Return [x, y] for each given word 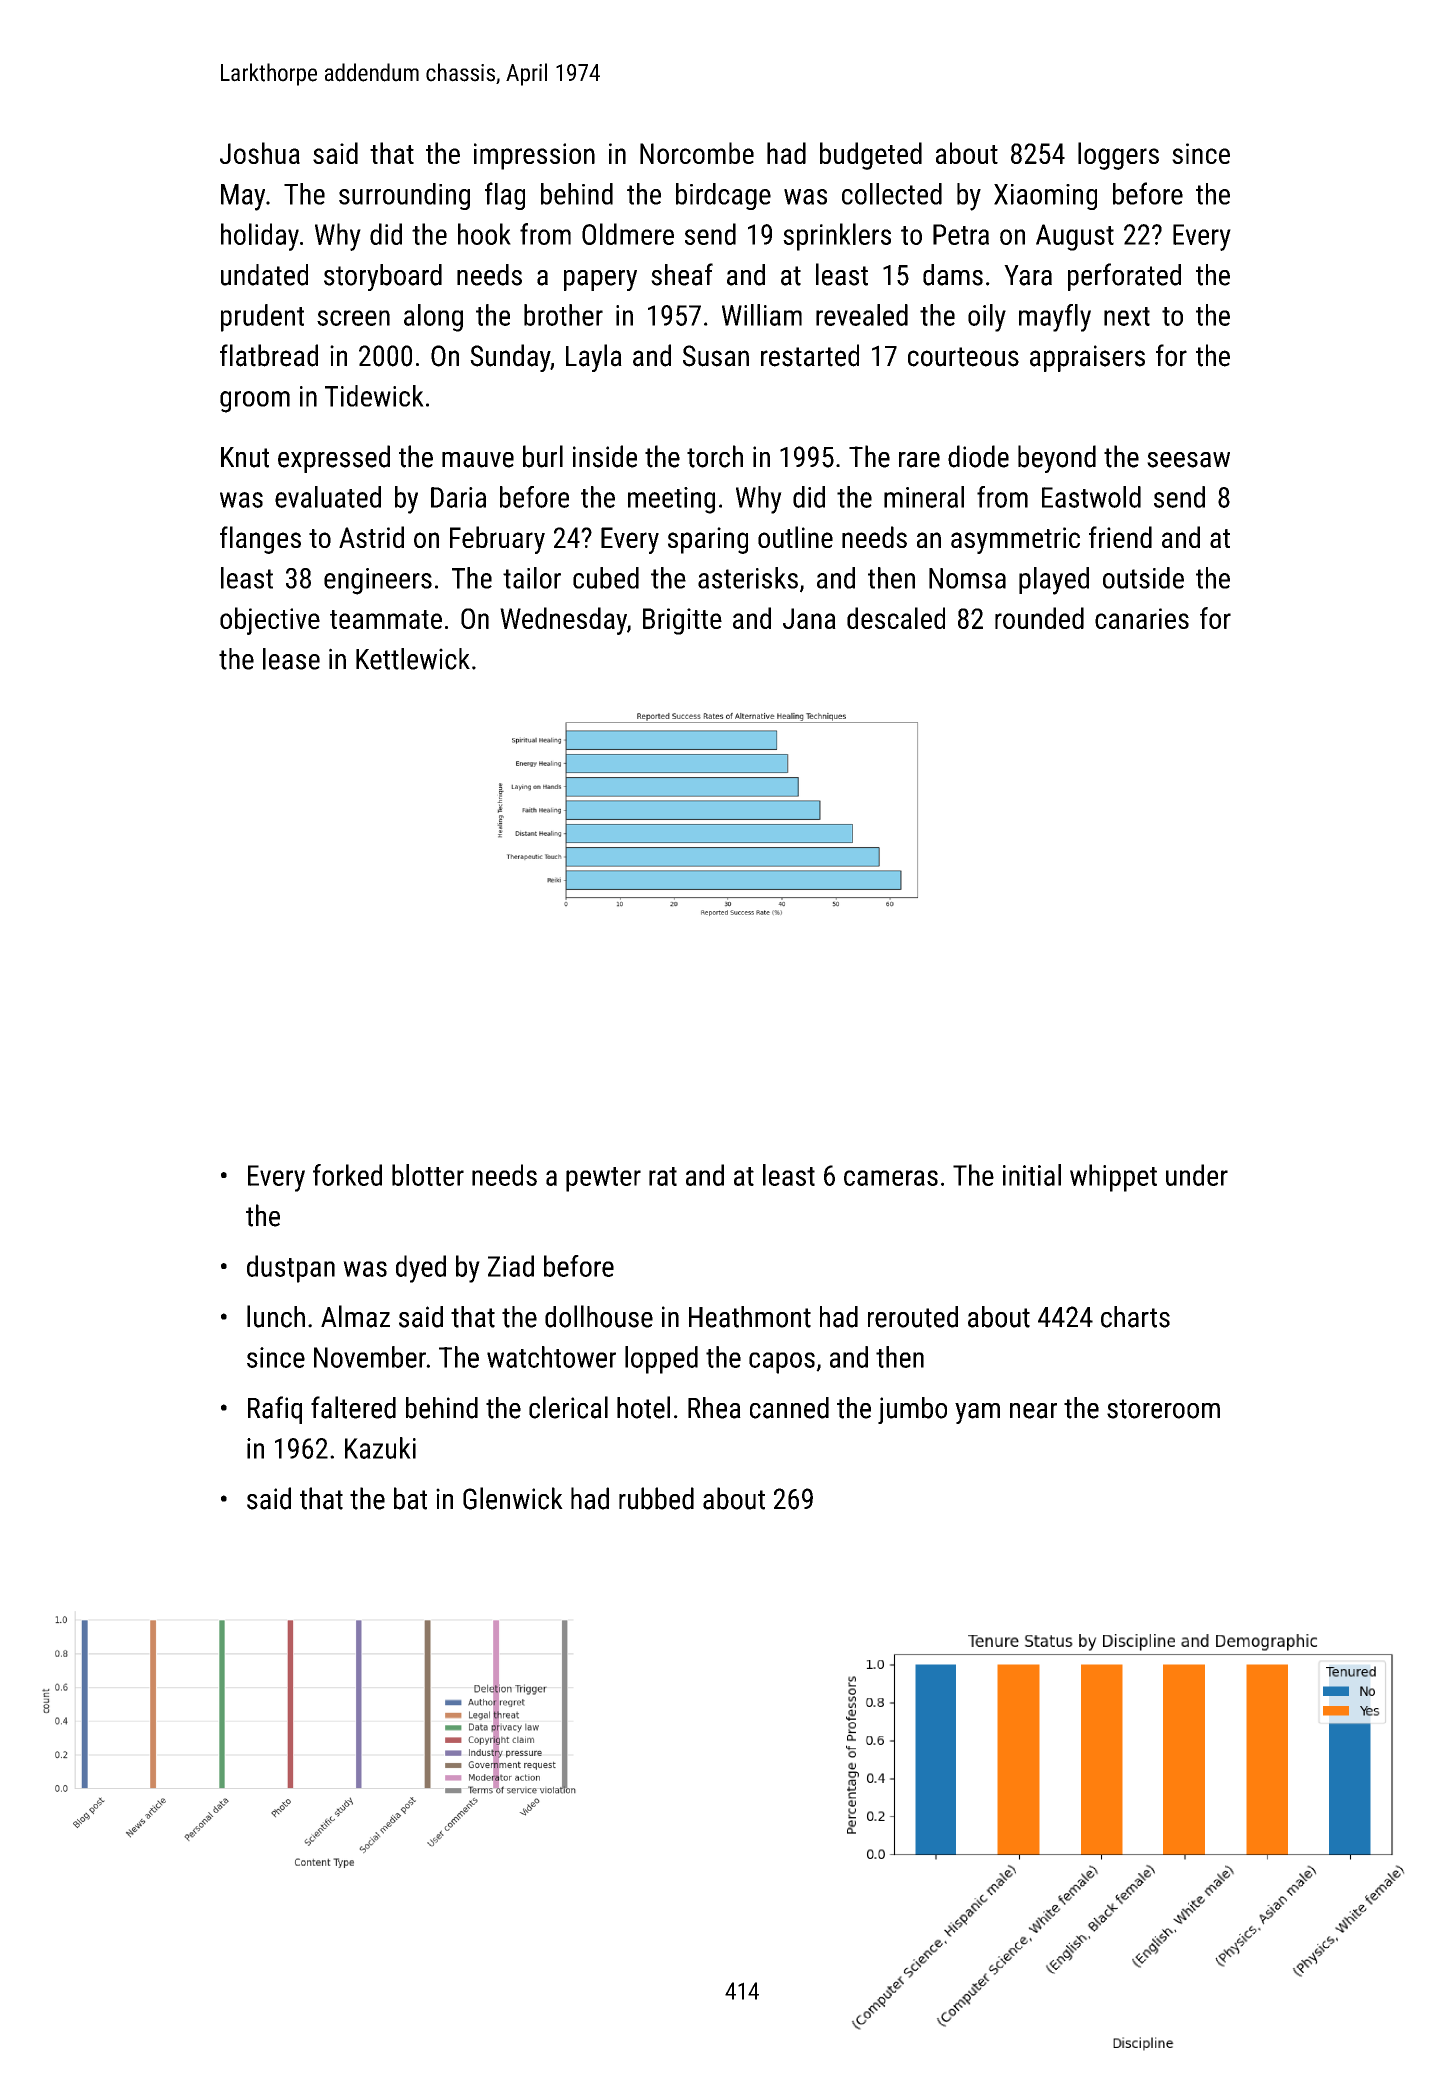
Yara [1028, 275]
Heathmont [750, 1317]
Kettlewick [413, 659]
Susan [716, 356]
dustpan [291, 1269]
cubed [606, 578]
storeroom [1163, 1409]
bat [410, 1498]
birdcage [723, 196]
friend [1120, 537]
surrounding [404, 196]
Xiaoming [1045, 197]
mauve [478, 460]
